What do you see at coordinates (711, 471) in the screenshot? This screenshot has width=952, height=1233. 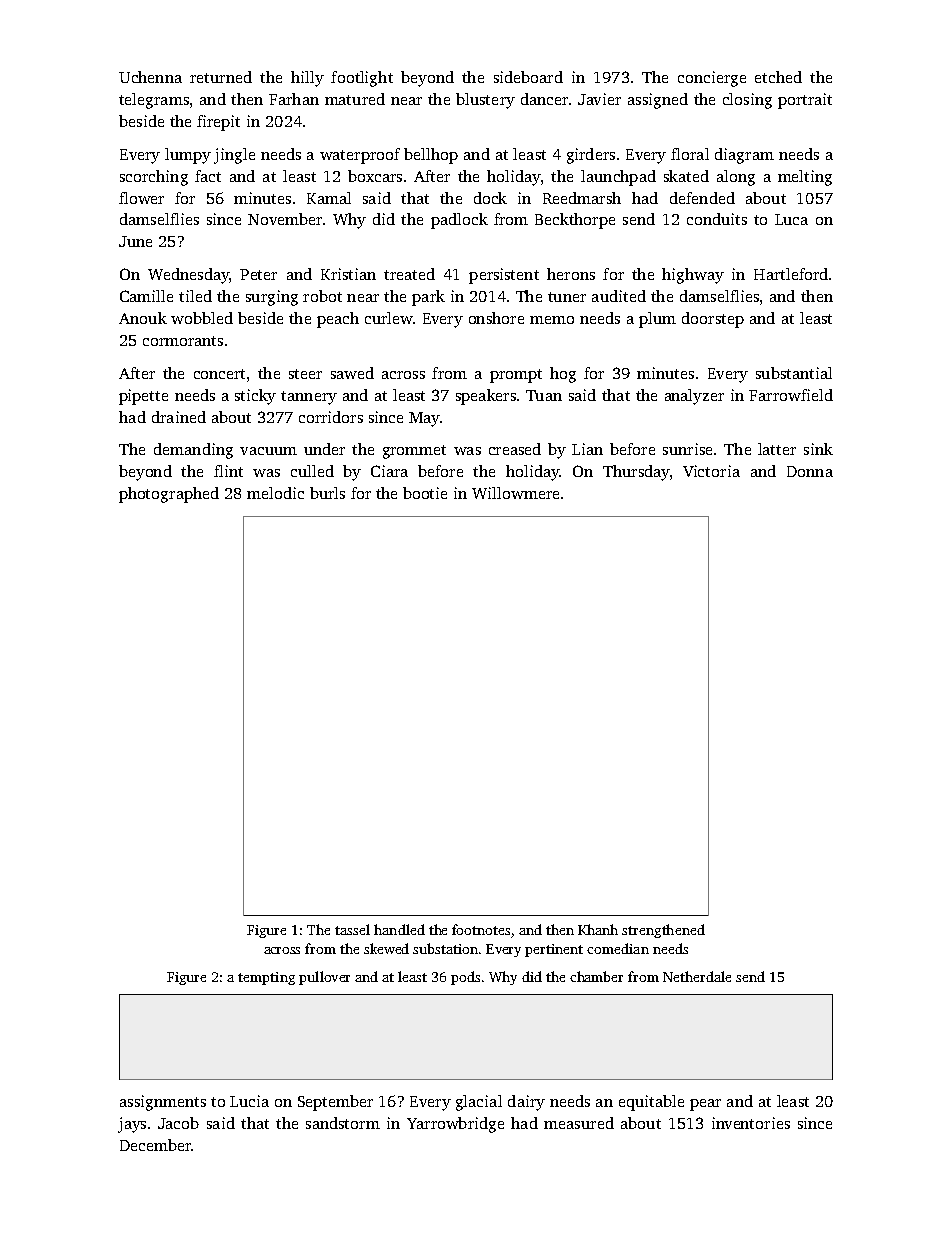 I see `Victoria` at bounding box center [711, 471].
